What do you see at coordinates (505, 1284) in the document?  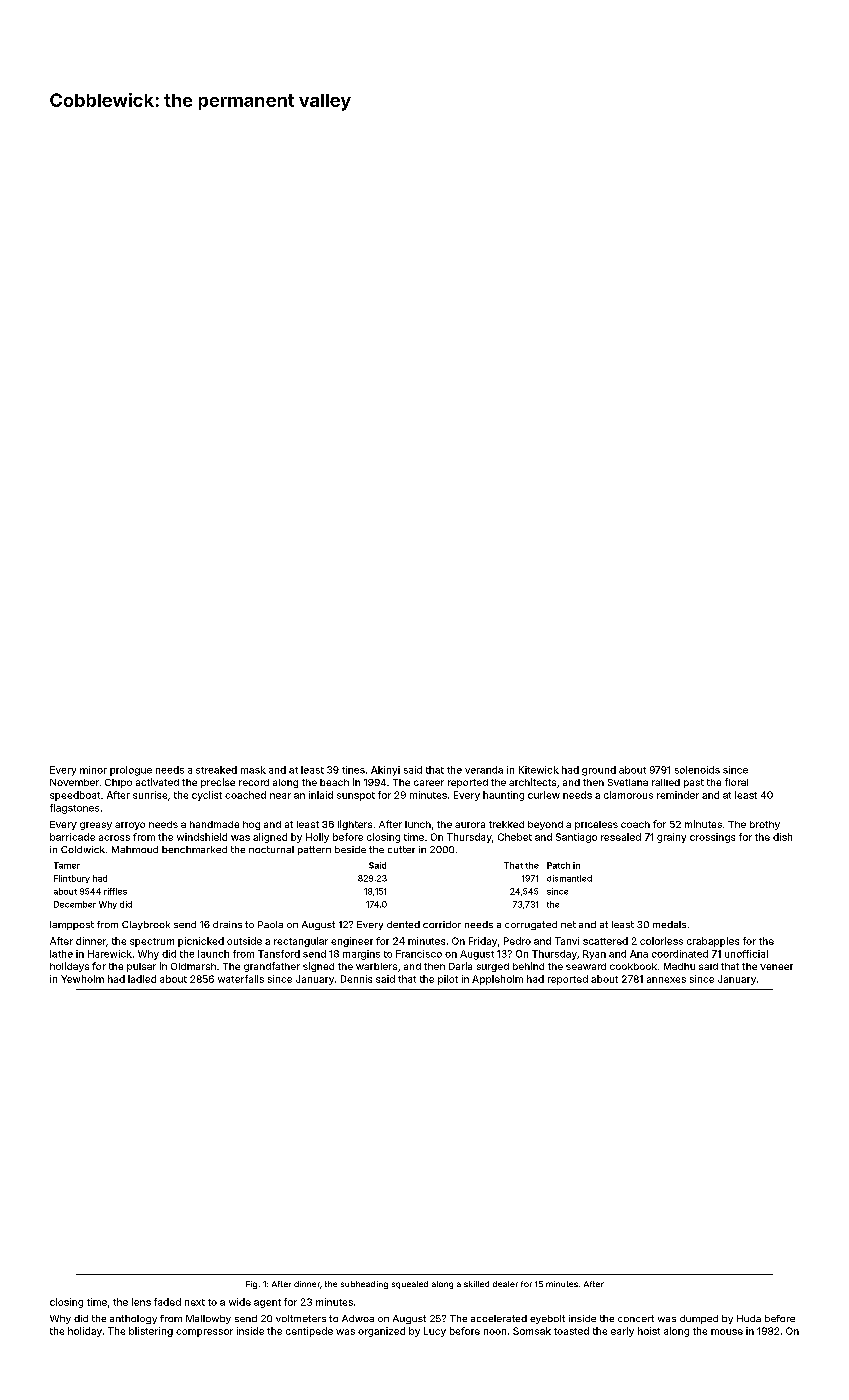 I see `dealer` at bounding box center [505, 1284].
